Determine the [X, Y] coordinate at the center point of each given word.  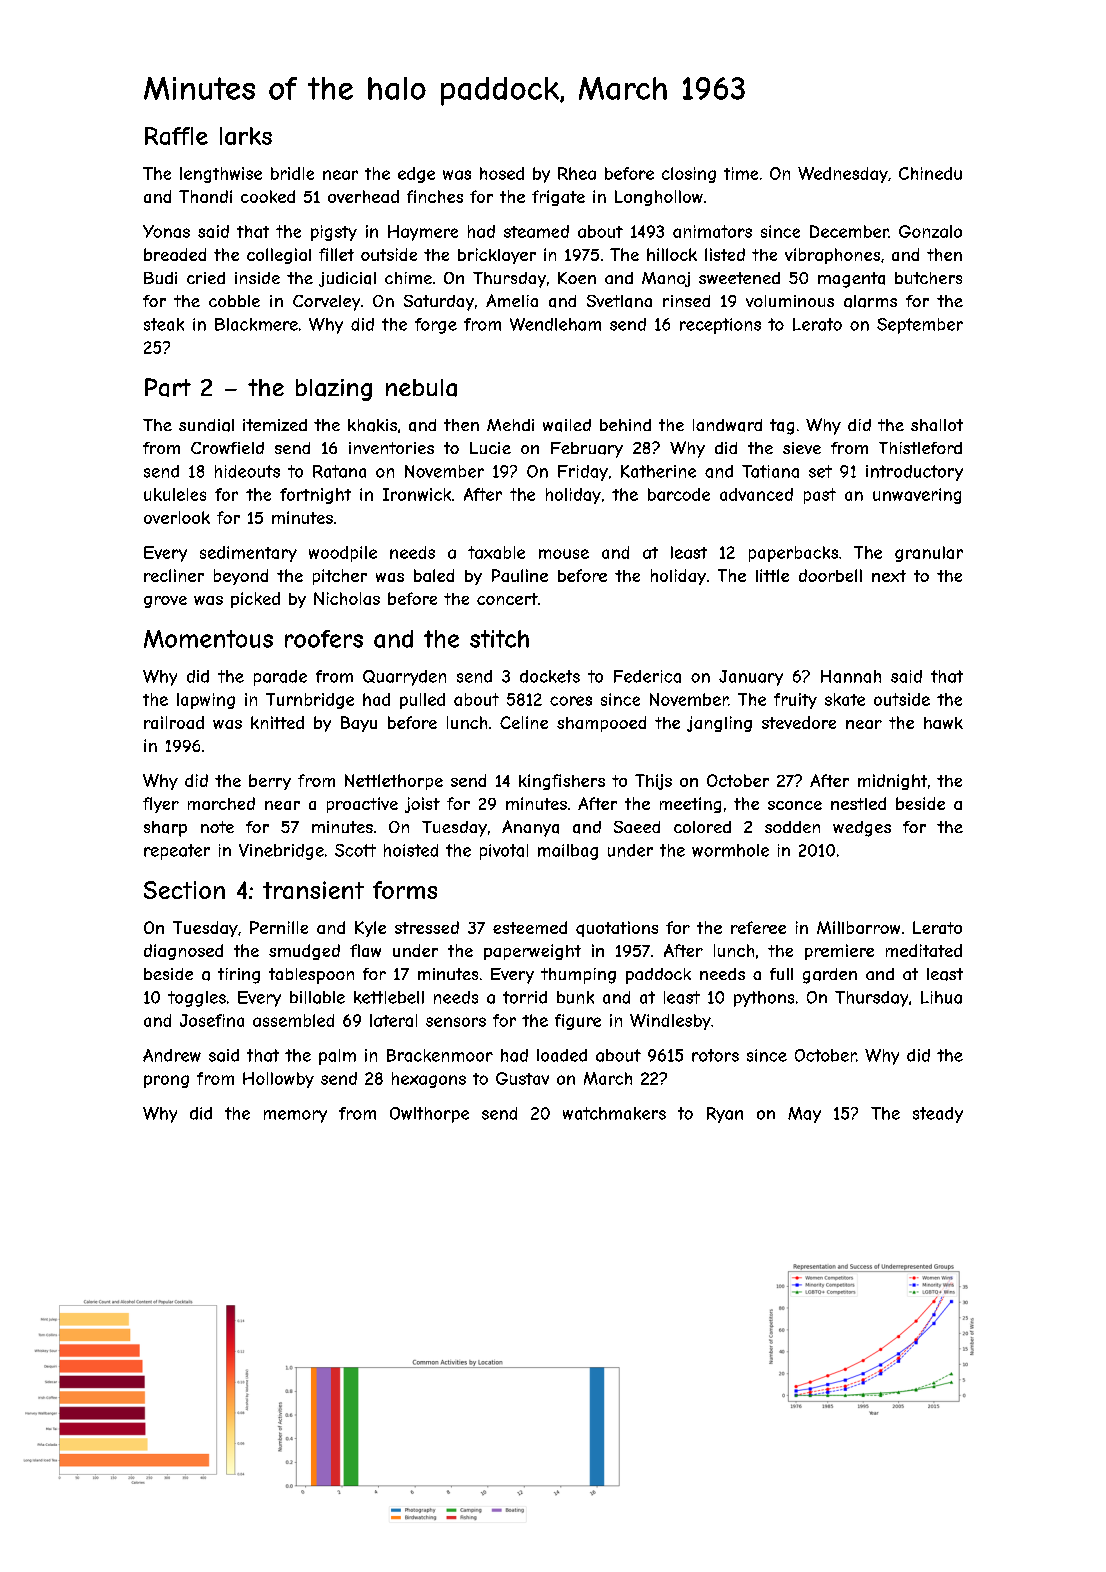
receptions [720, 326]
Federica [647, 676]
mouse [564, 554]
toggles [197, 999]
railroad [174, 722]
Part [168, 387]
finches [435, 196]
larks [246, 136]
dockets [550, 676]
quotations [617, 929]
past [820, 496]
